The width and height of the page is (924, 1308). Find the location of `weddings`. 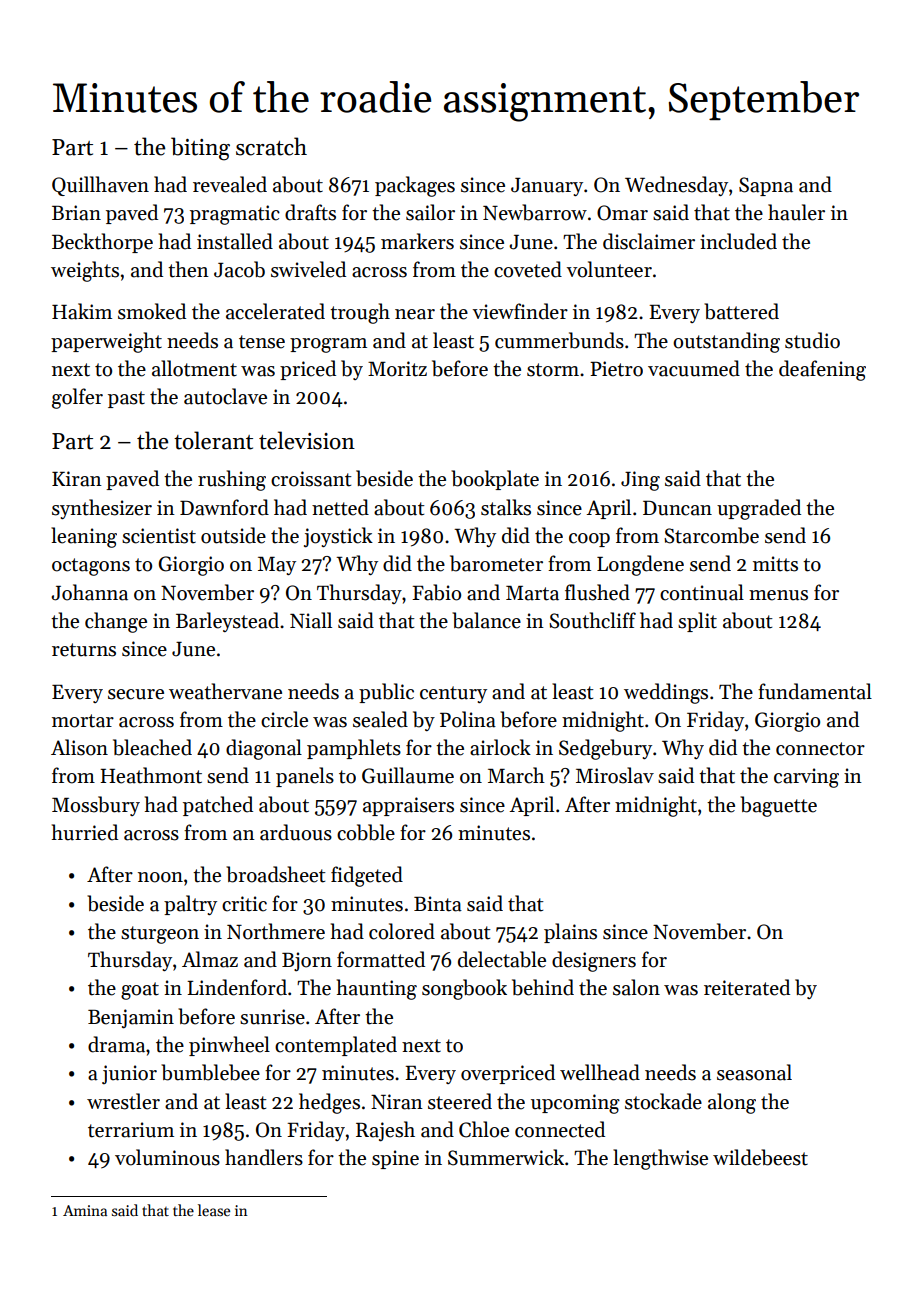

weddings is located at coordinates (666, 693).
